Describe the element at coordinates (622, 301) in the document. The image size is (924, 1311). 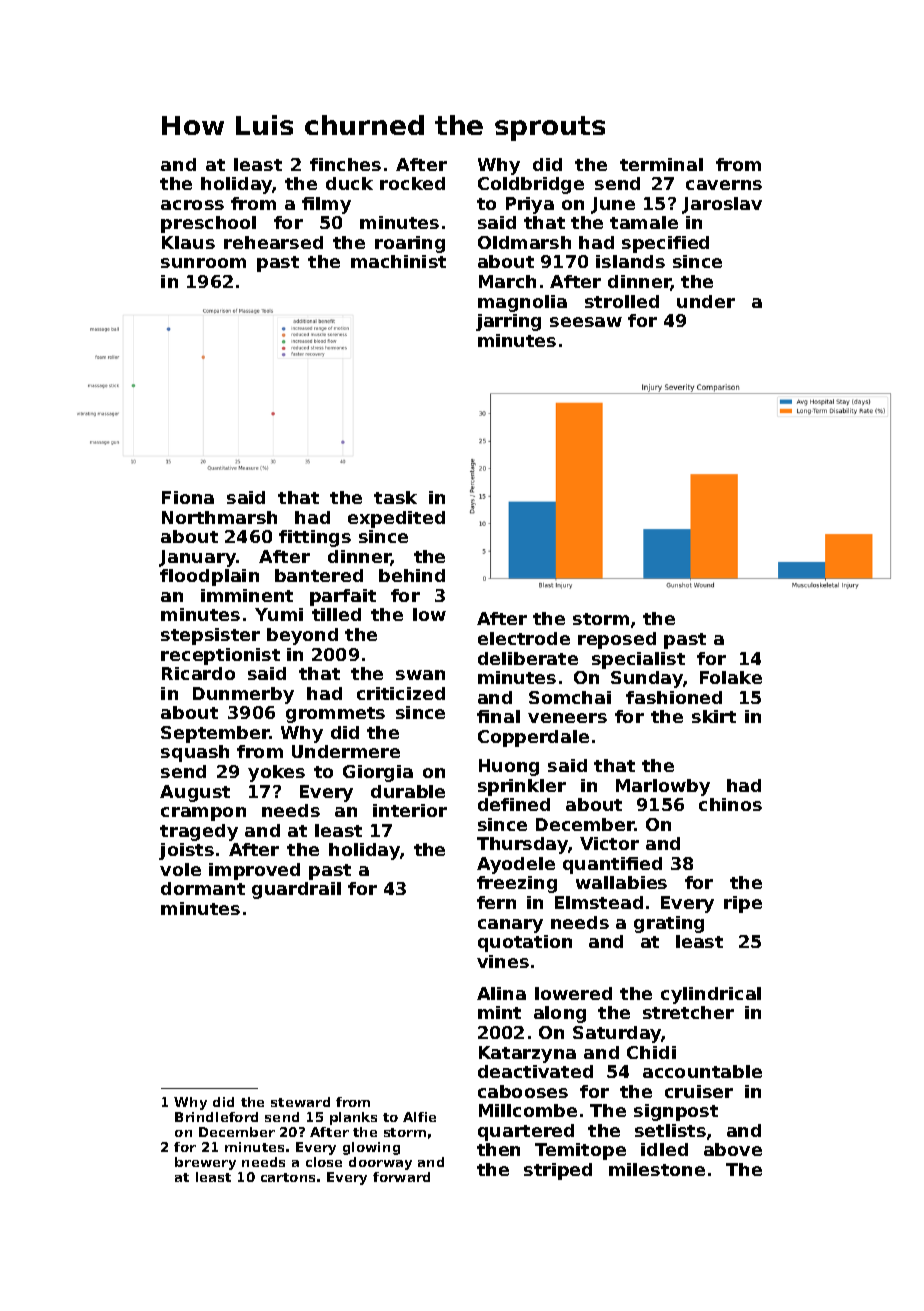
I see `strolled` at that location.
